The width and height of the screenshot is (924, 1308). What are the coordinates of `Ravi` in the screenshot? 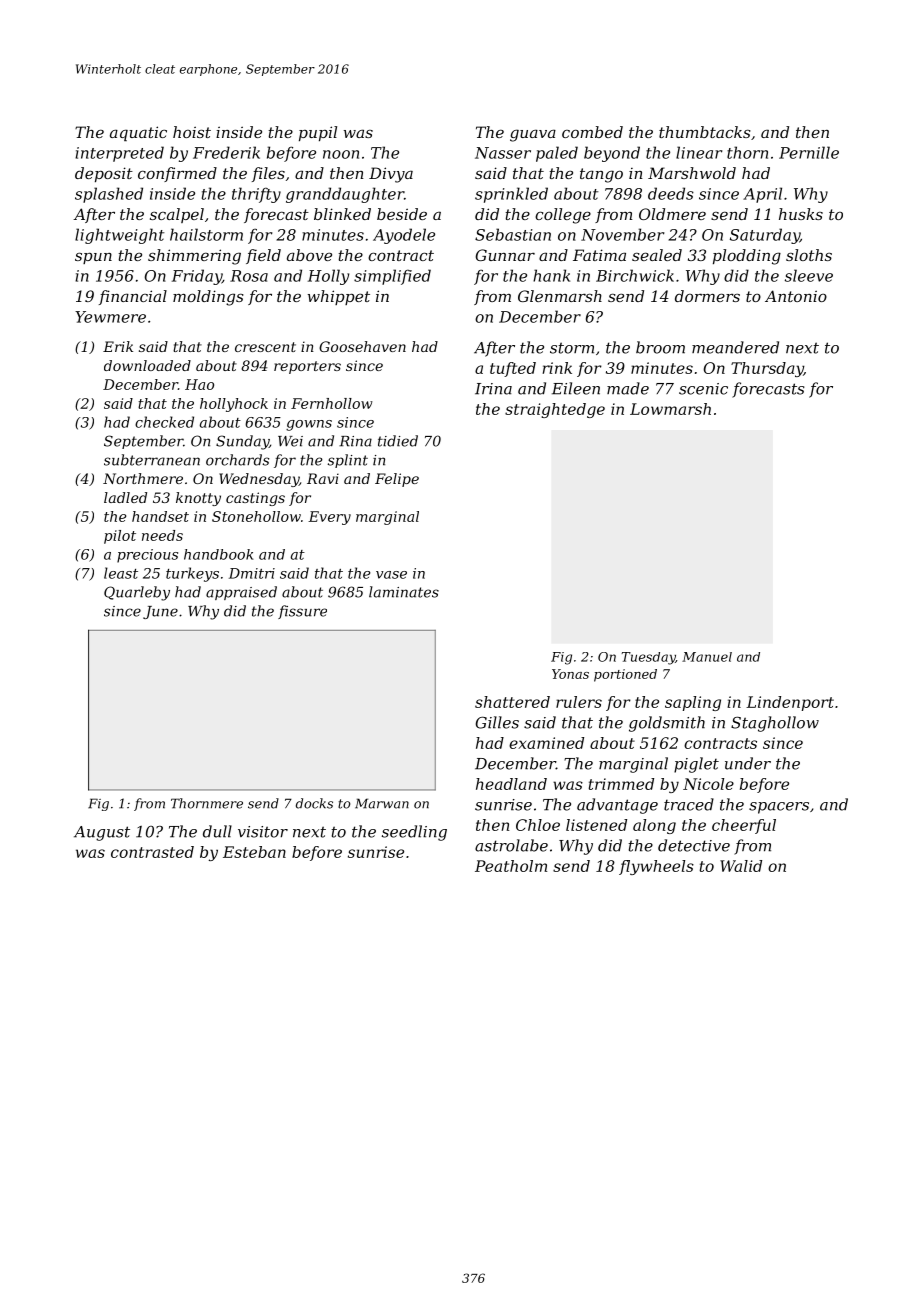 It's located at (323, 478).
